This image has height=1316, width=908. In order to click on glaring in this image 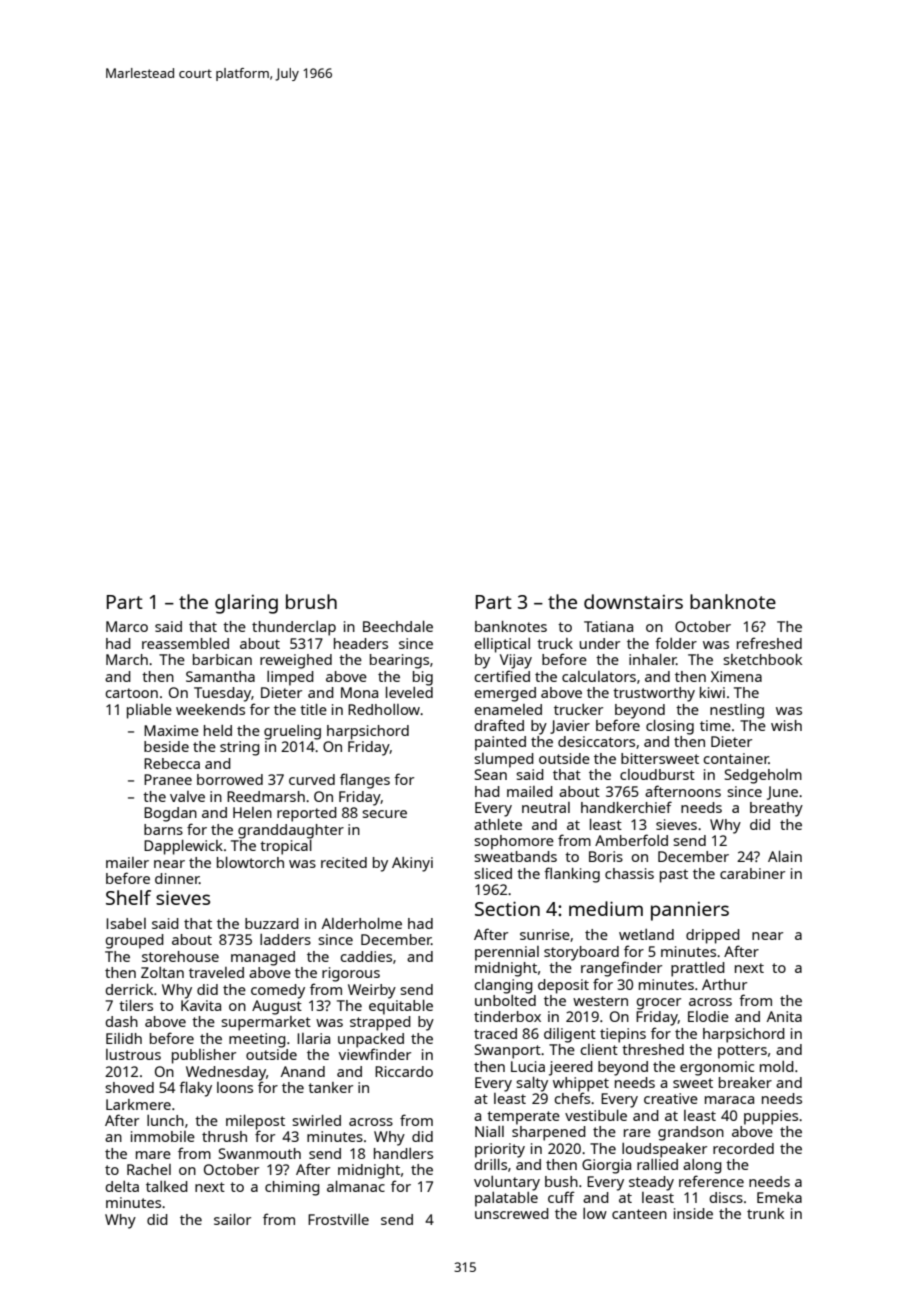, I will do `click(246, 604)`.
